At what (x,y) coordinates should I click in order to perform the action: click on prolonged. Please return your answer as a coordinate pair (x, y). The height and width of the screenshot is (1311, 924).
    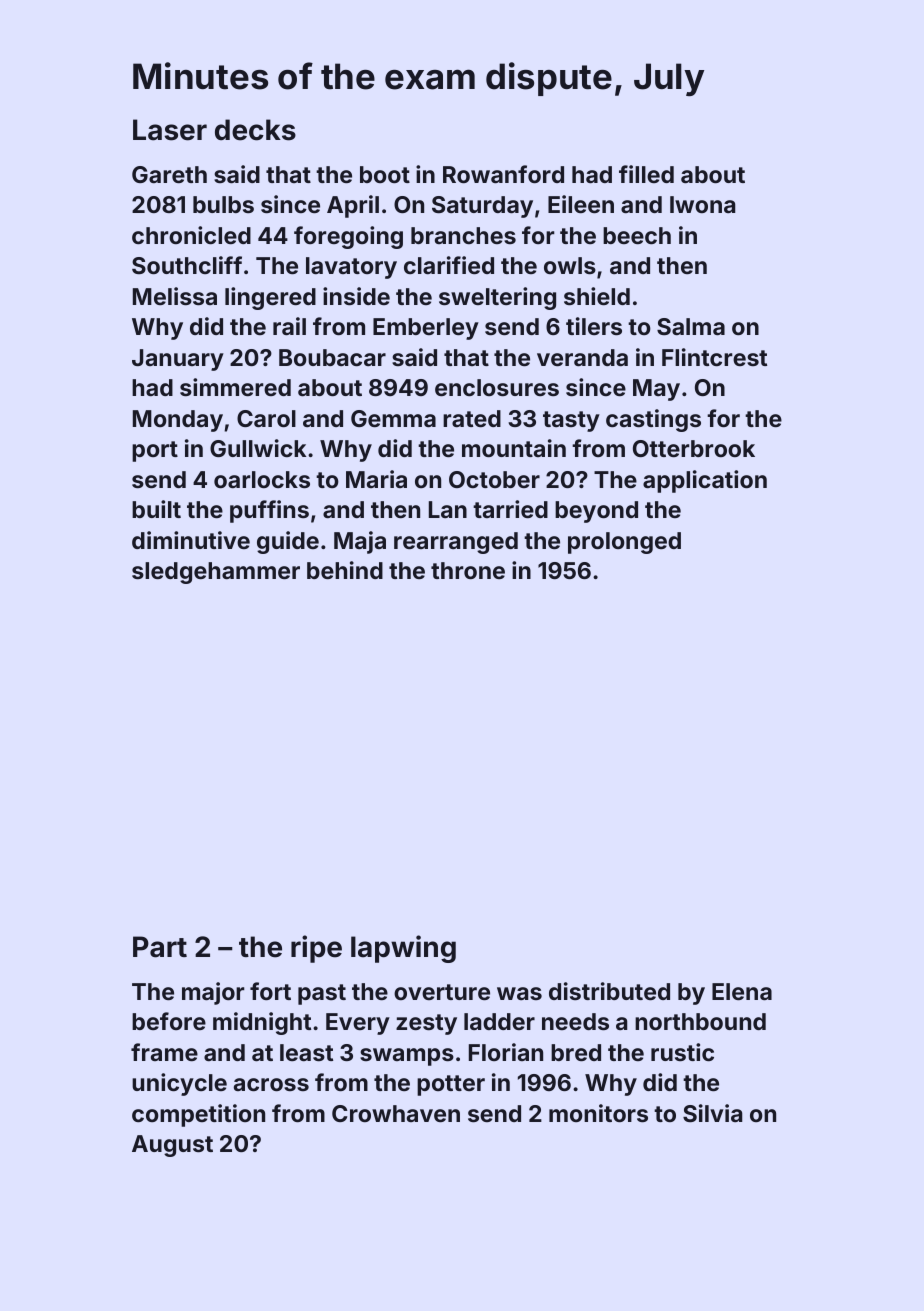
    Looking at the image, I should click on (624, 543).
